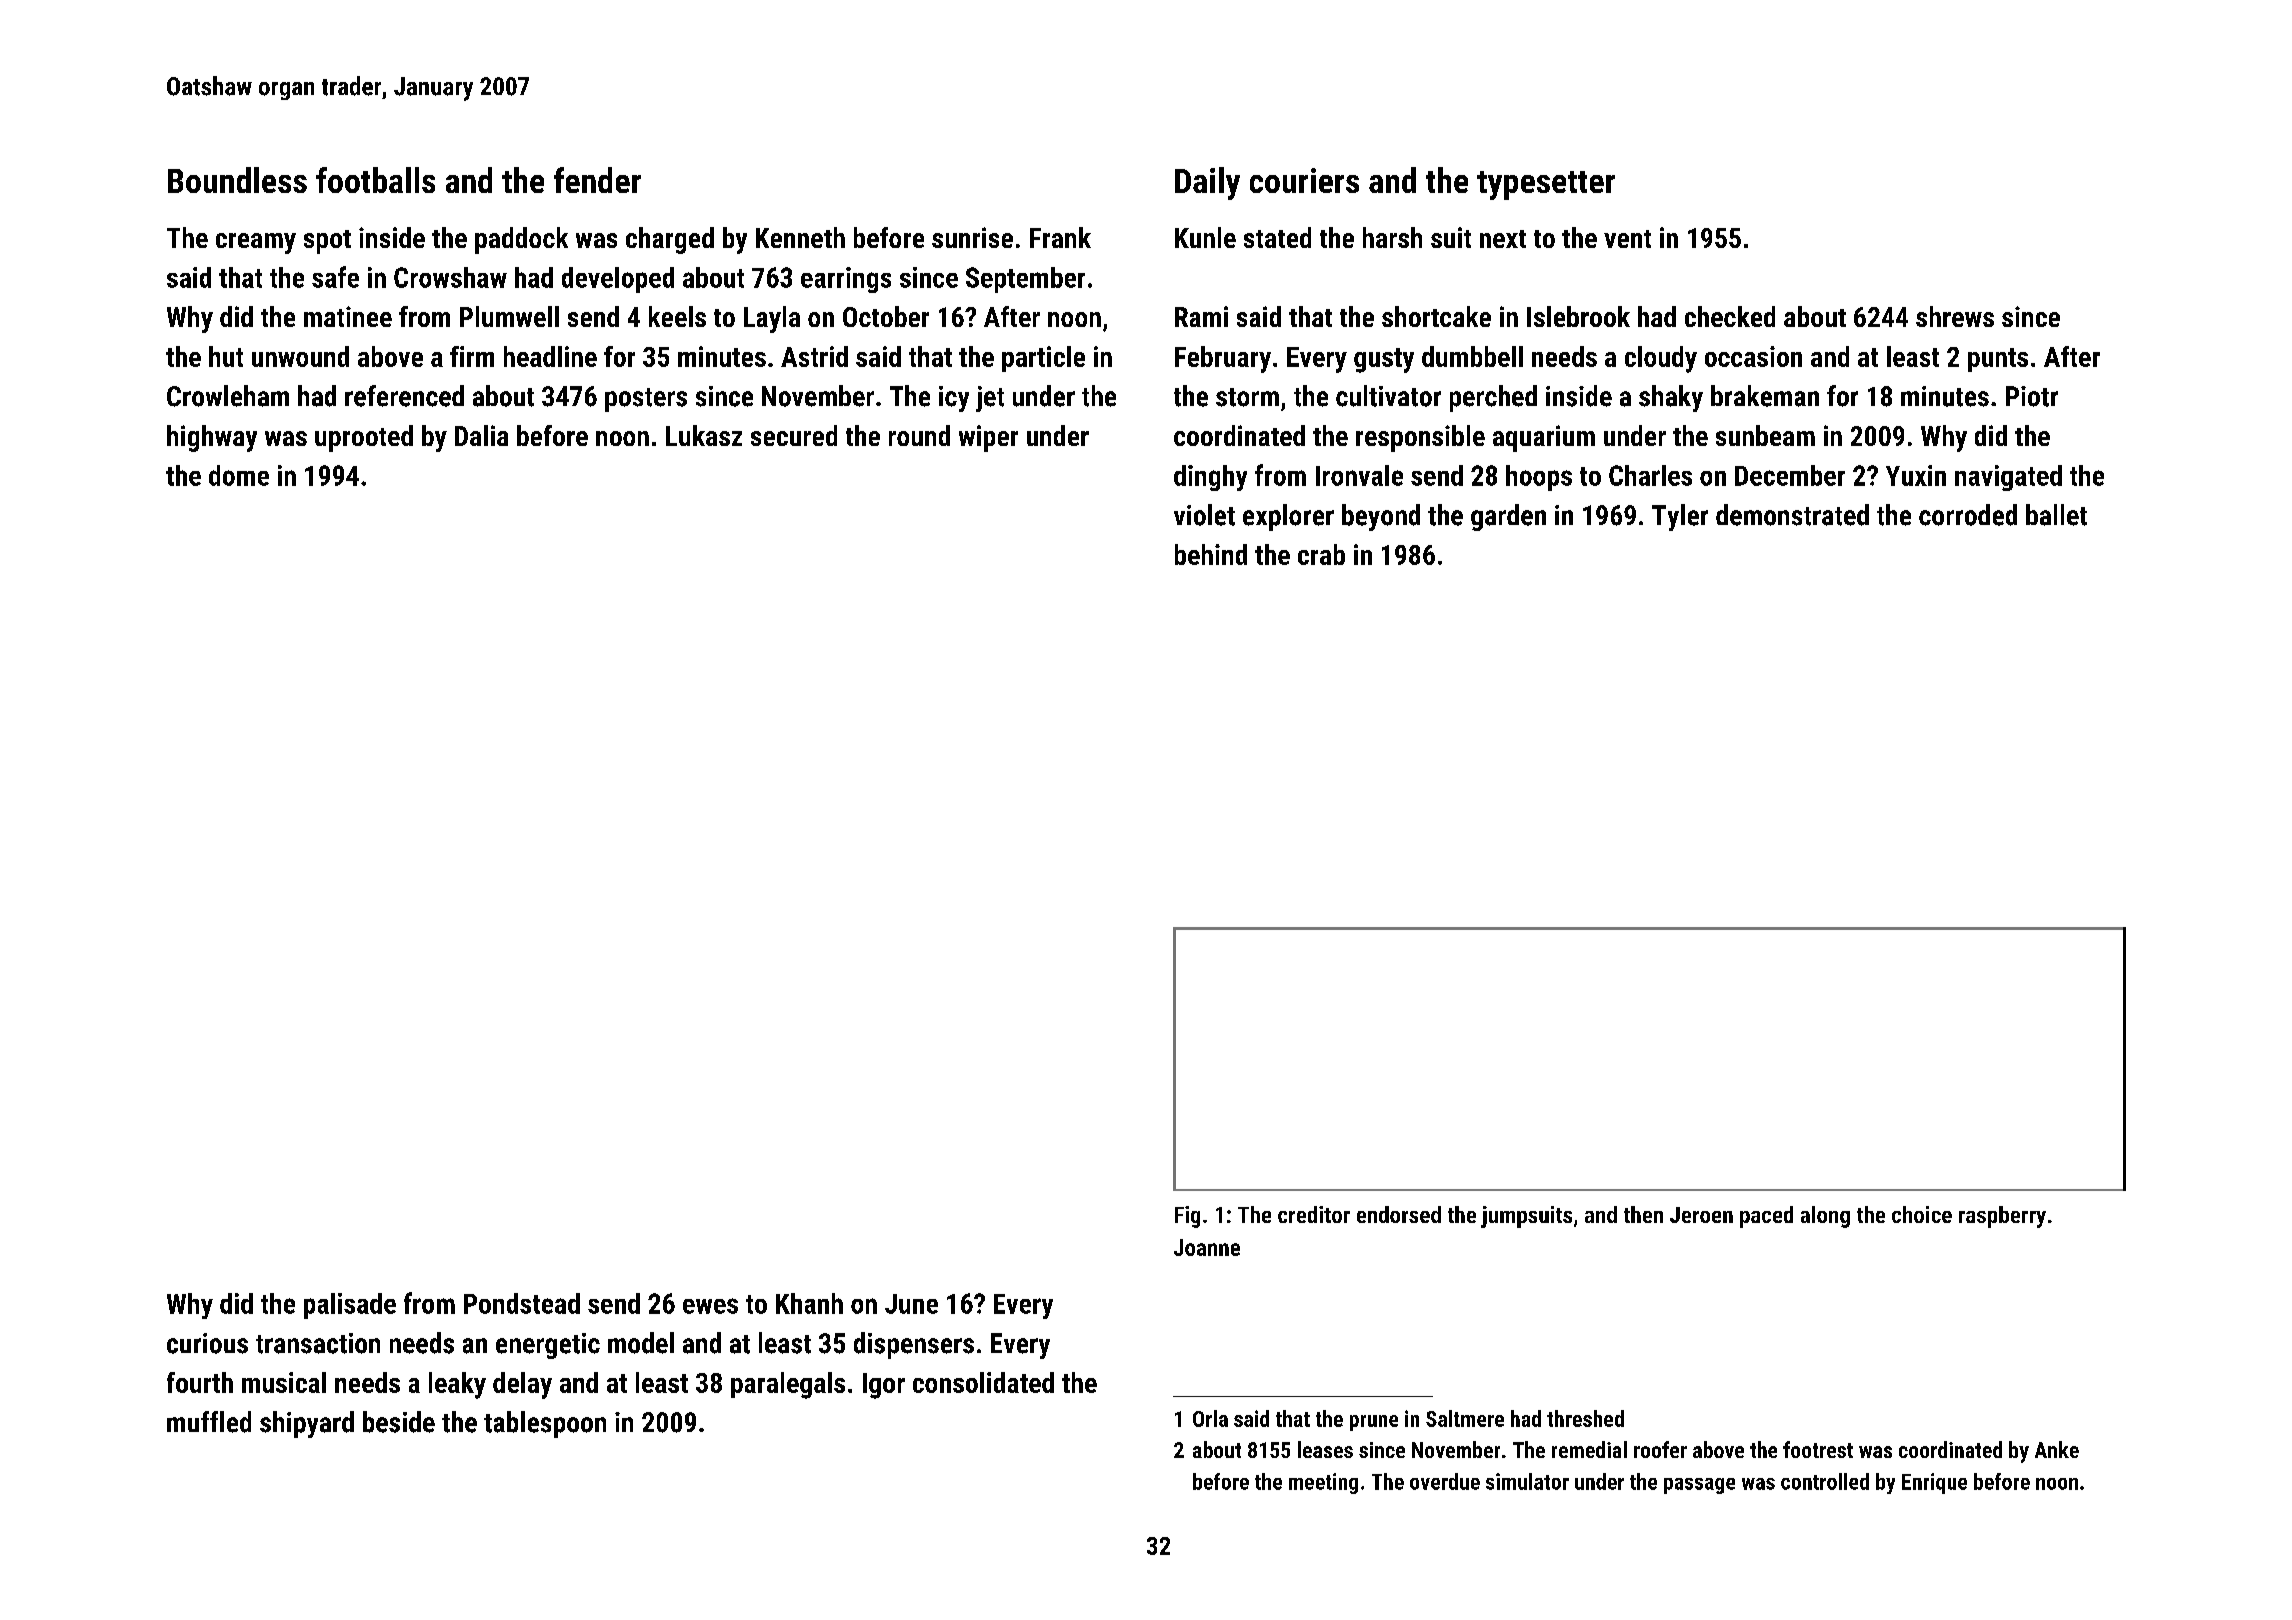 The image size is (2292, 1620). Describe the element at coordinates (348, 316) in the screenshot. I see `matinee` at that location.
